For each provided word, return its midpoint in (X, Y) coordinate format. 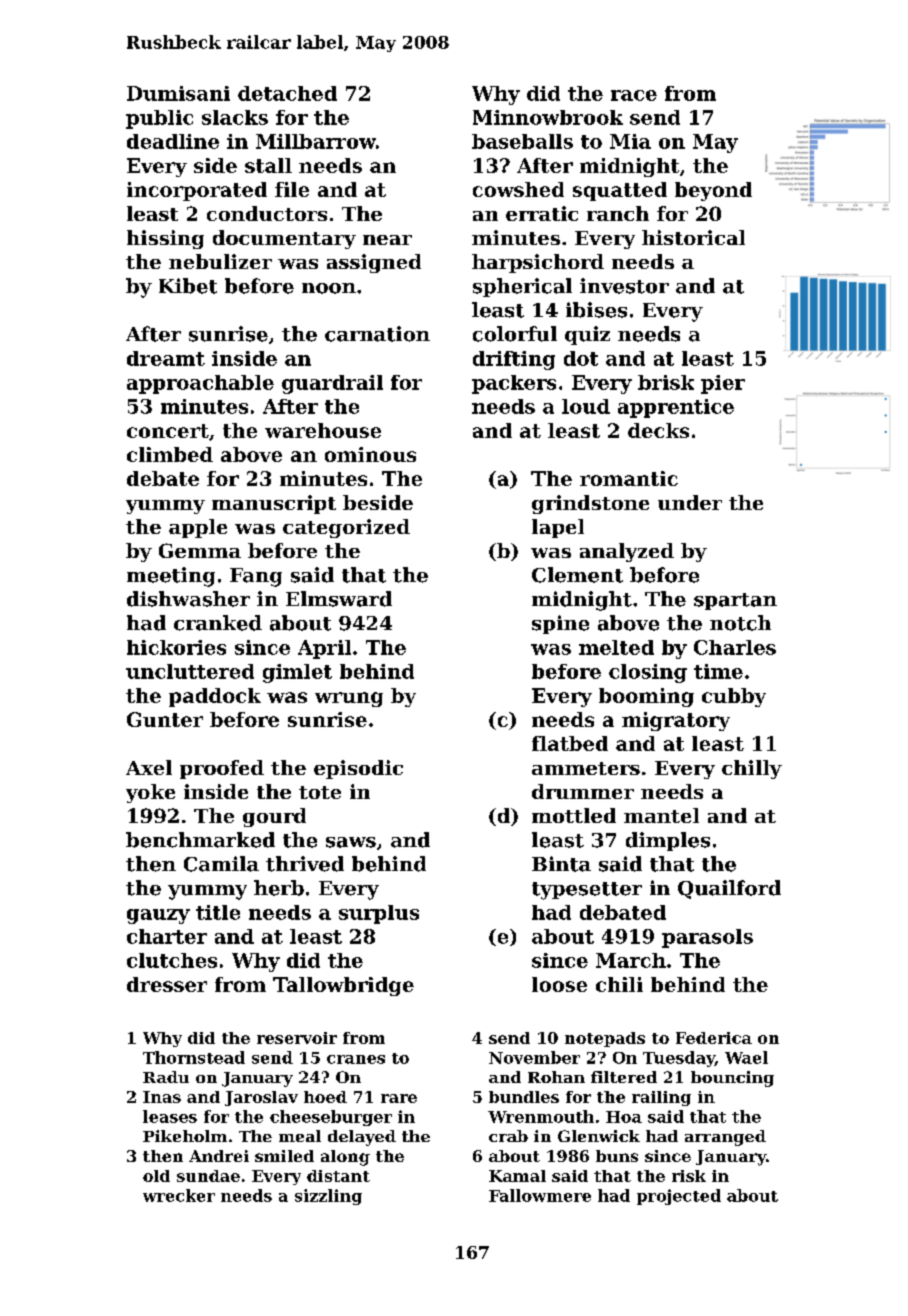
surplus (379, 914)
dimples (668, 841)
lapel (558, 528)
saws (351, 842)
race (634, 95)
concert (168, 431)
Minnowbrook (548, 117)
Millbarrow (316, 141)
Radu (166, 1077)
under (690, 502)
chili (619, 984)
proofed (222, 769)
